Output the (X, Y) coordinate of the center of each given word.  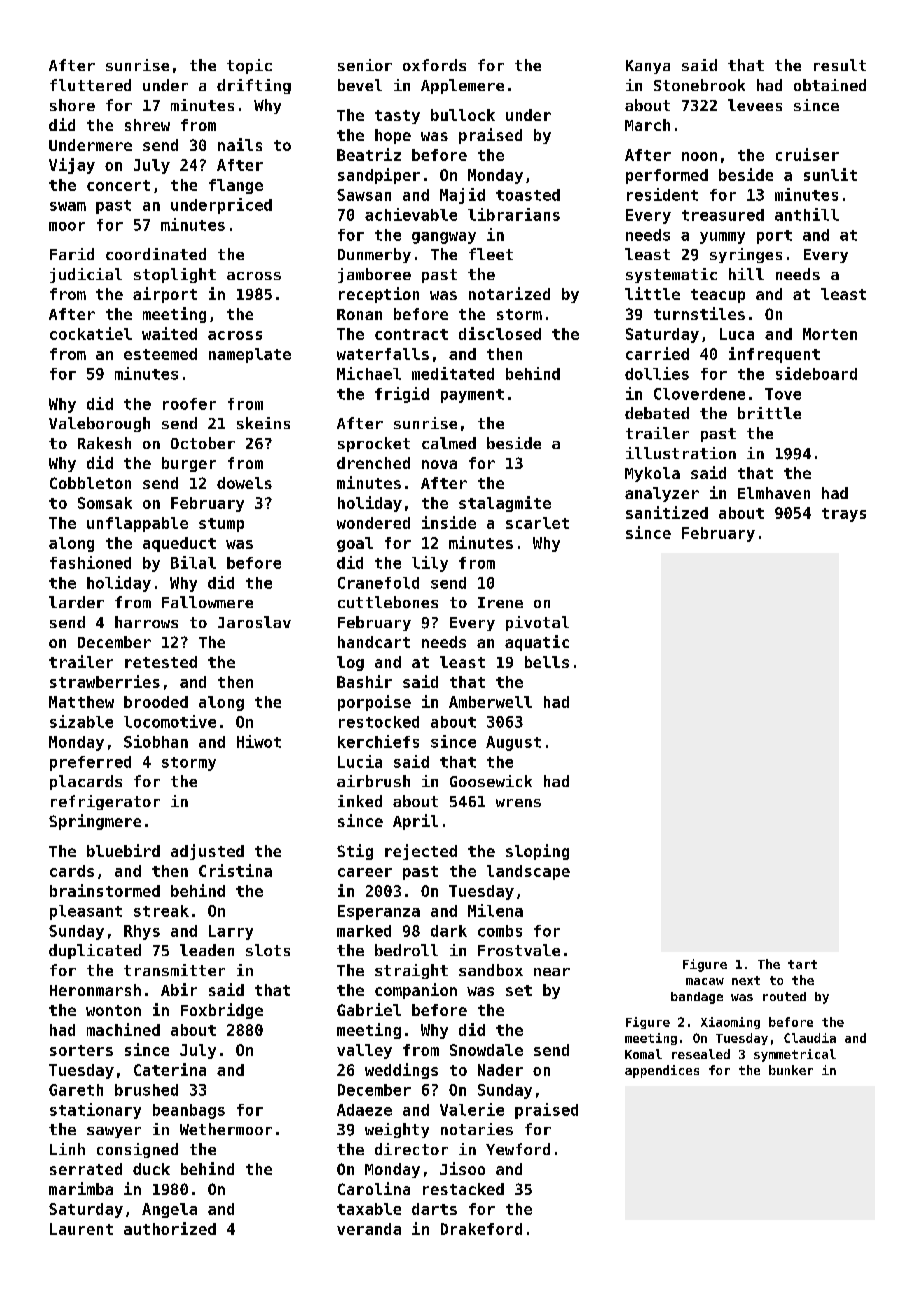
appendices (662, 1071)
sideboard (816, 373)
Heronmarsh (95, 990)
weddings (401, 1071)
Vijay (72, 166)
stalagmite (505, 504)
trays (844, 515)
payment (472, 396)
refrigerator (105, 802)
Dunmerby (374, 255)
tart (802, 964)
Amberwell (490, 702)
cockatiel (91, 333)
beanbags (189, 1111)
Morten (830, 334)
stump (221, 525)
